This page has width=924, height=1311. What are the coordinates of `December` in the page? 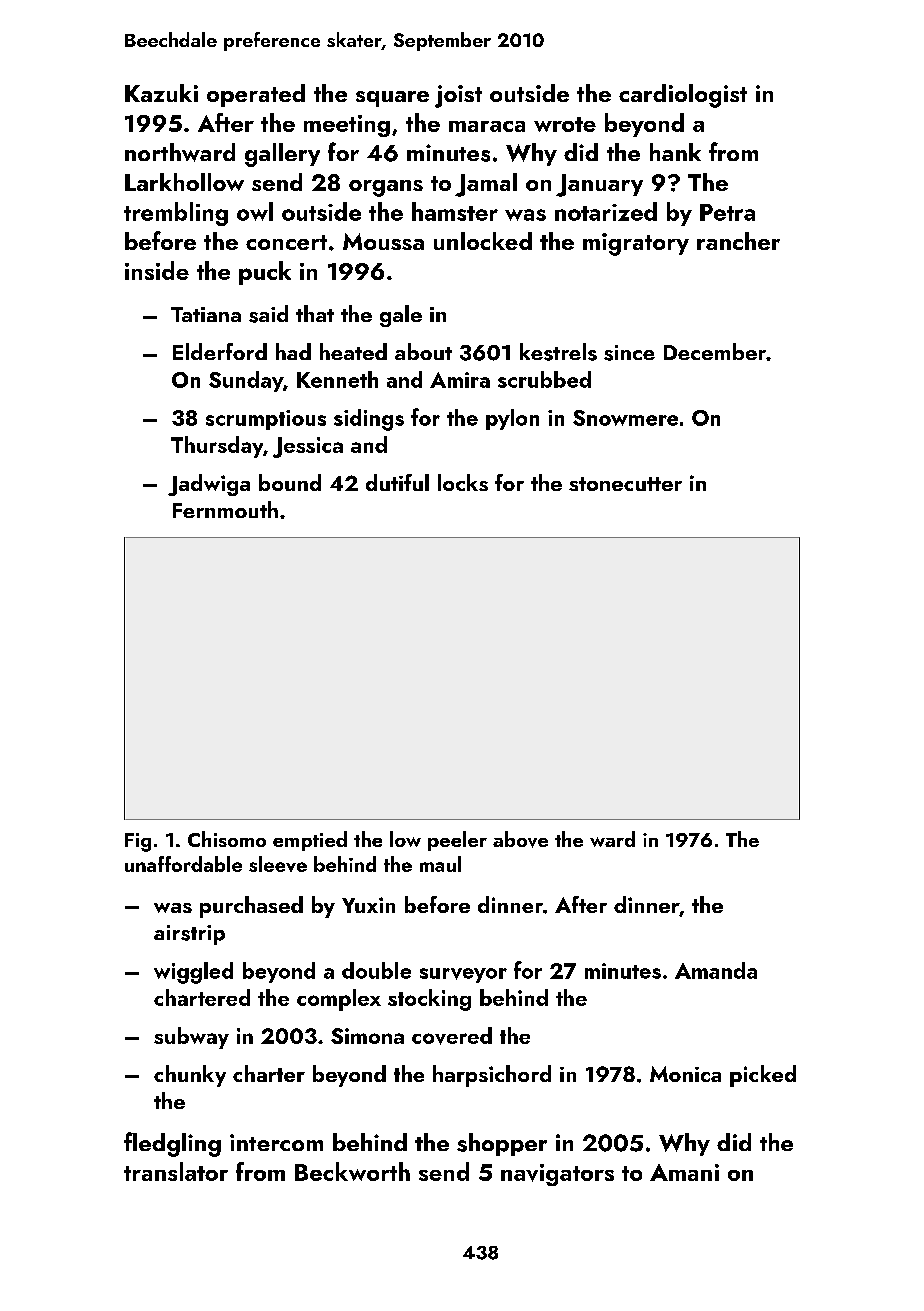 It's located at (715, 351).
